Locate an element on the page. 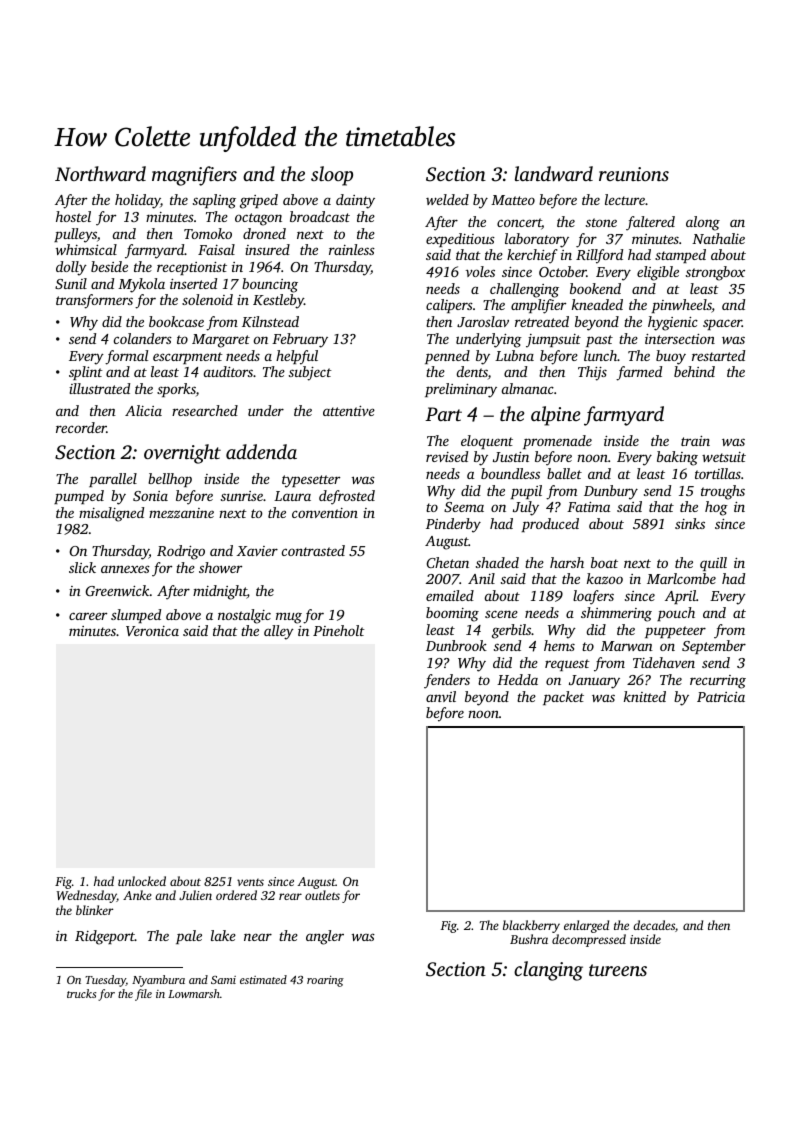  enlarged is located at coordinates (586, 926).
